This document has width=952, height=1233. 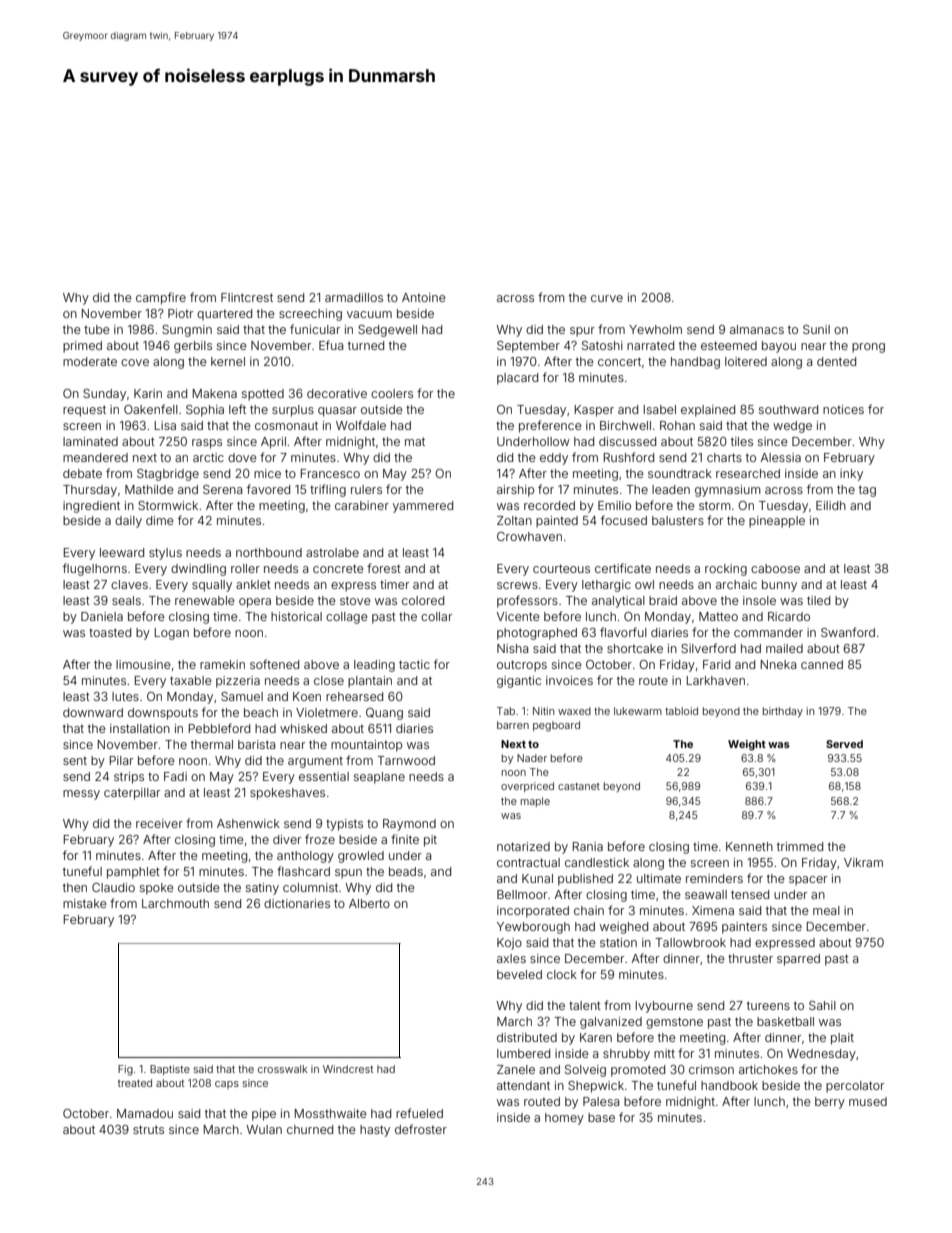 I want to click on Flintcrest, so click(x=247, y=297).
